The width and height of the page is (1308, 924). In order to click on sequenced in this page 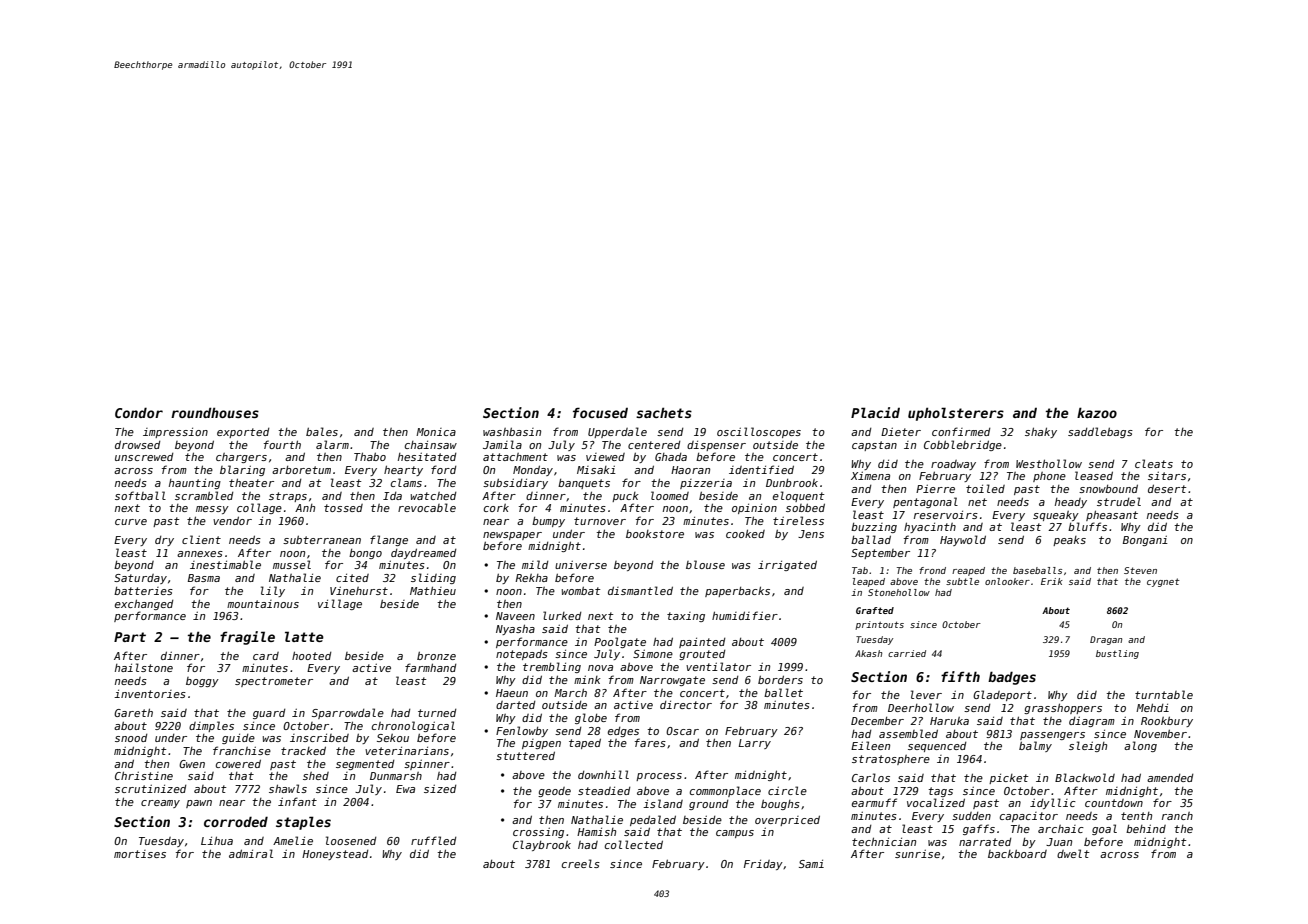, I will do `click(937, 747)`.
